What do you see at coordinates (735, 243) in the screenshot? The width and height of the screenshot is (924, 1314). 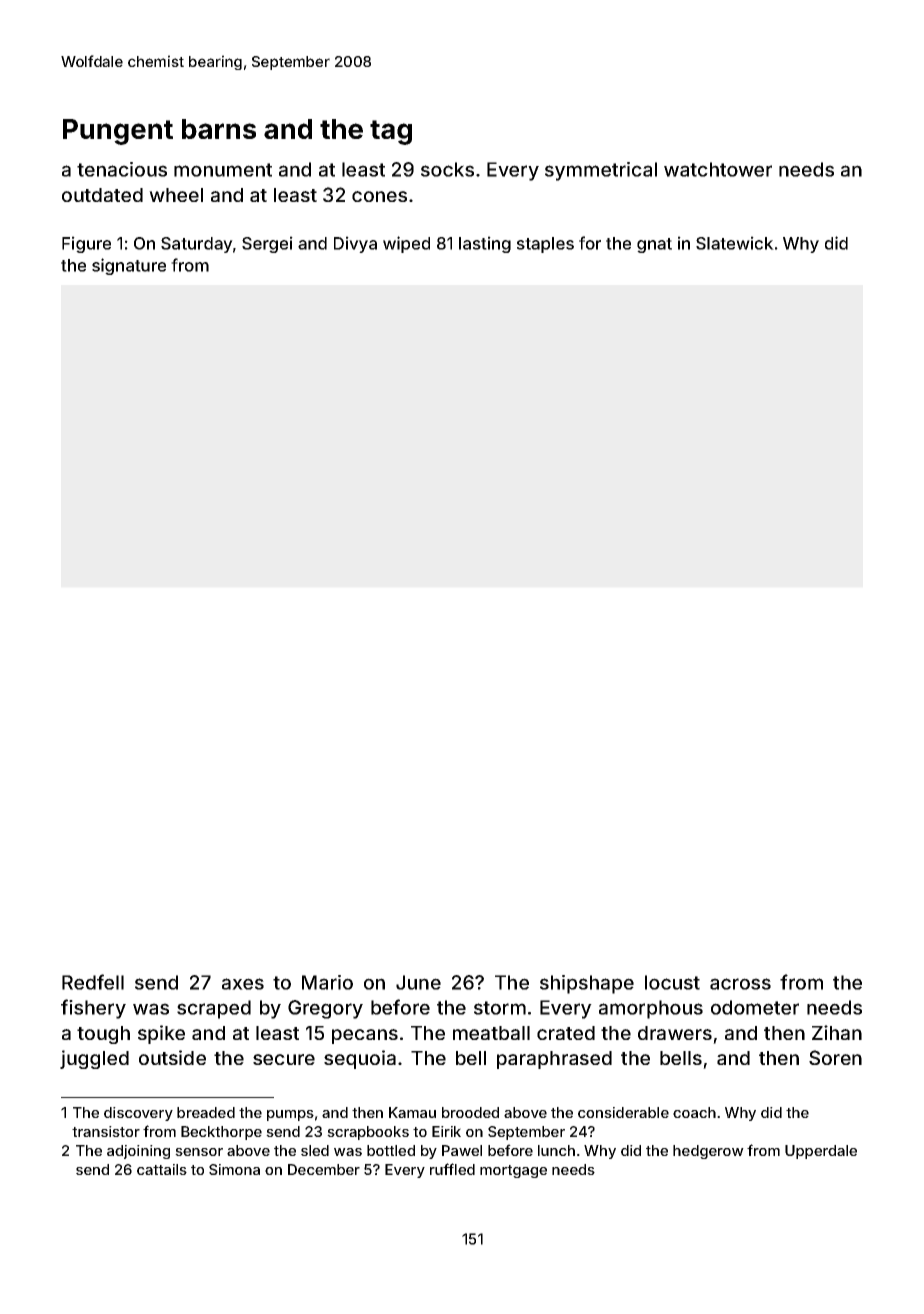 I see `Slatewick` at bounding box center [735, 243].
